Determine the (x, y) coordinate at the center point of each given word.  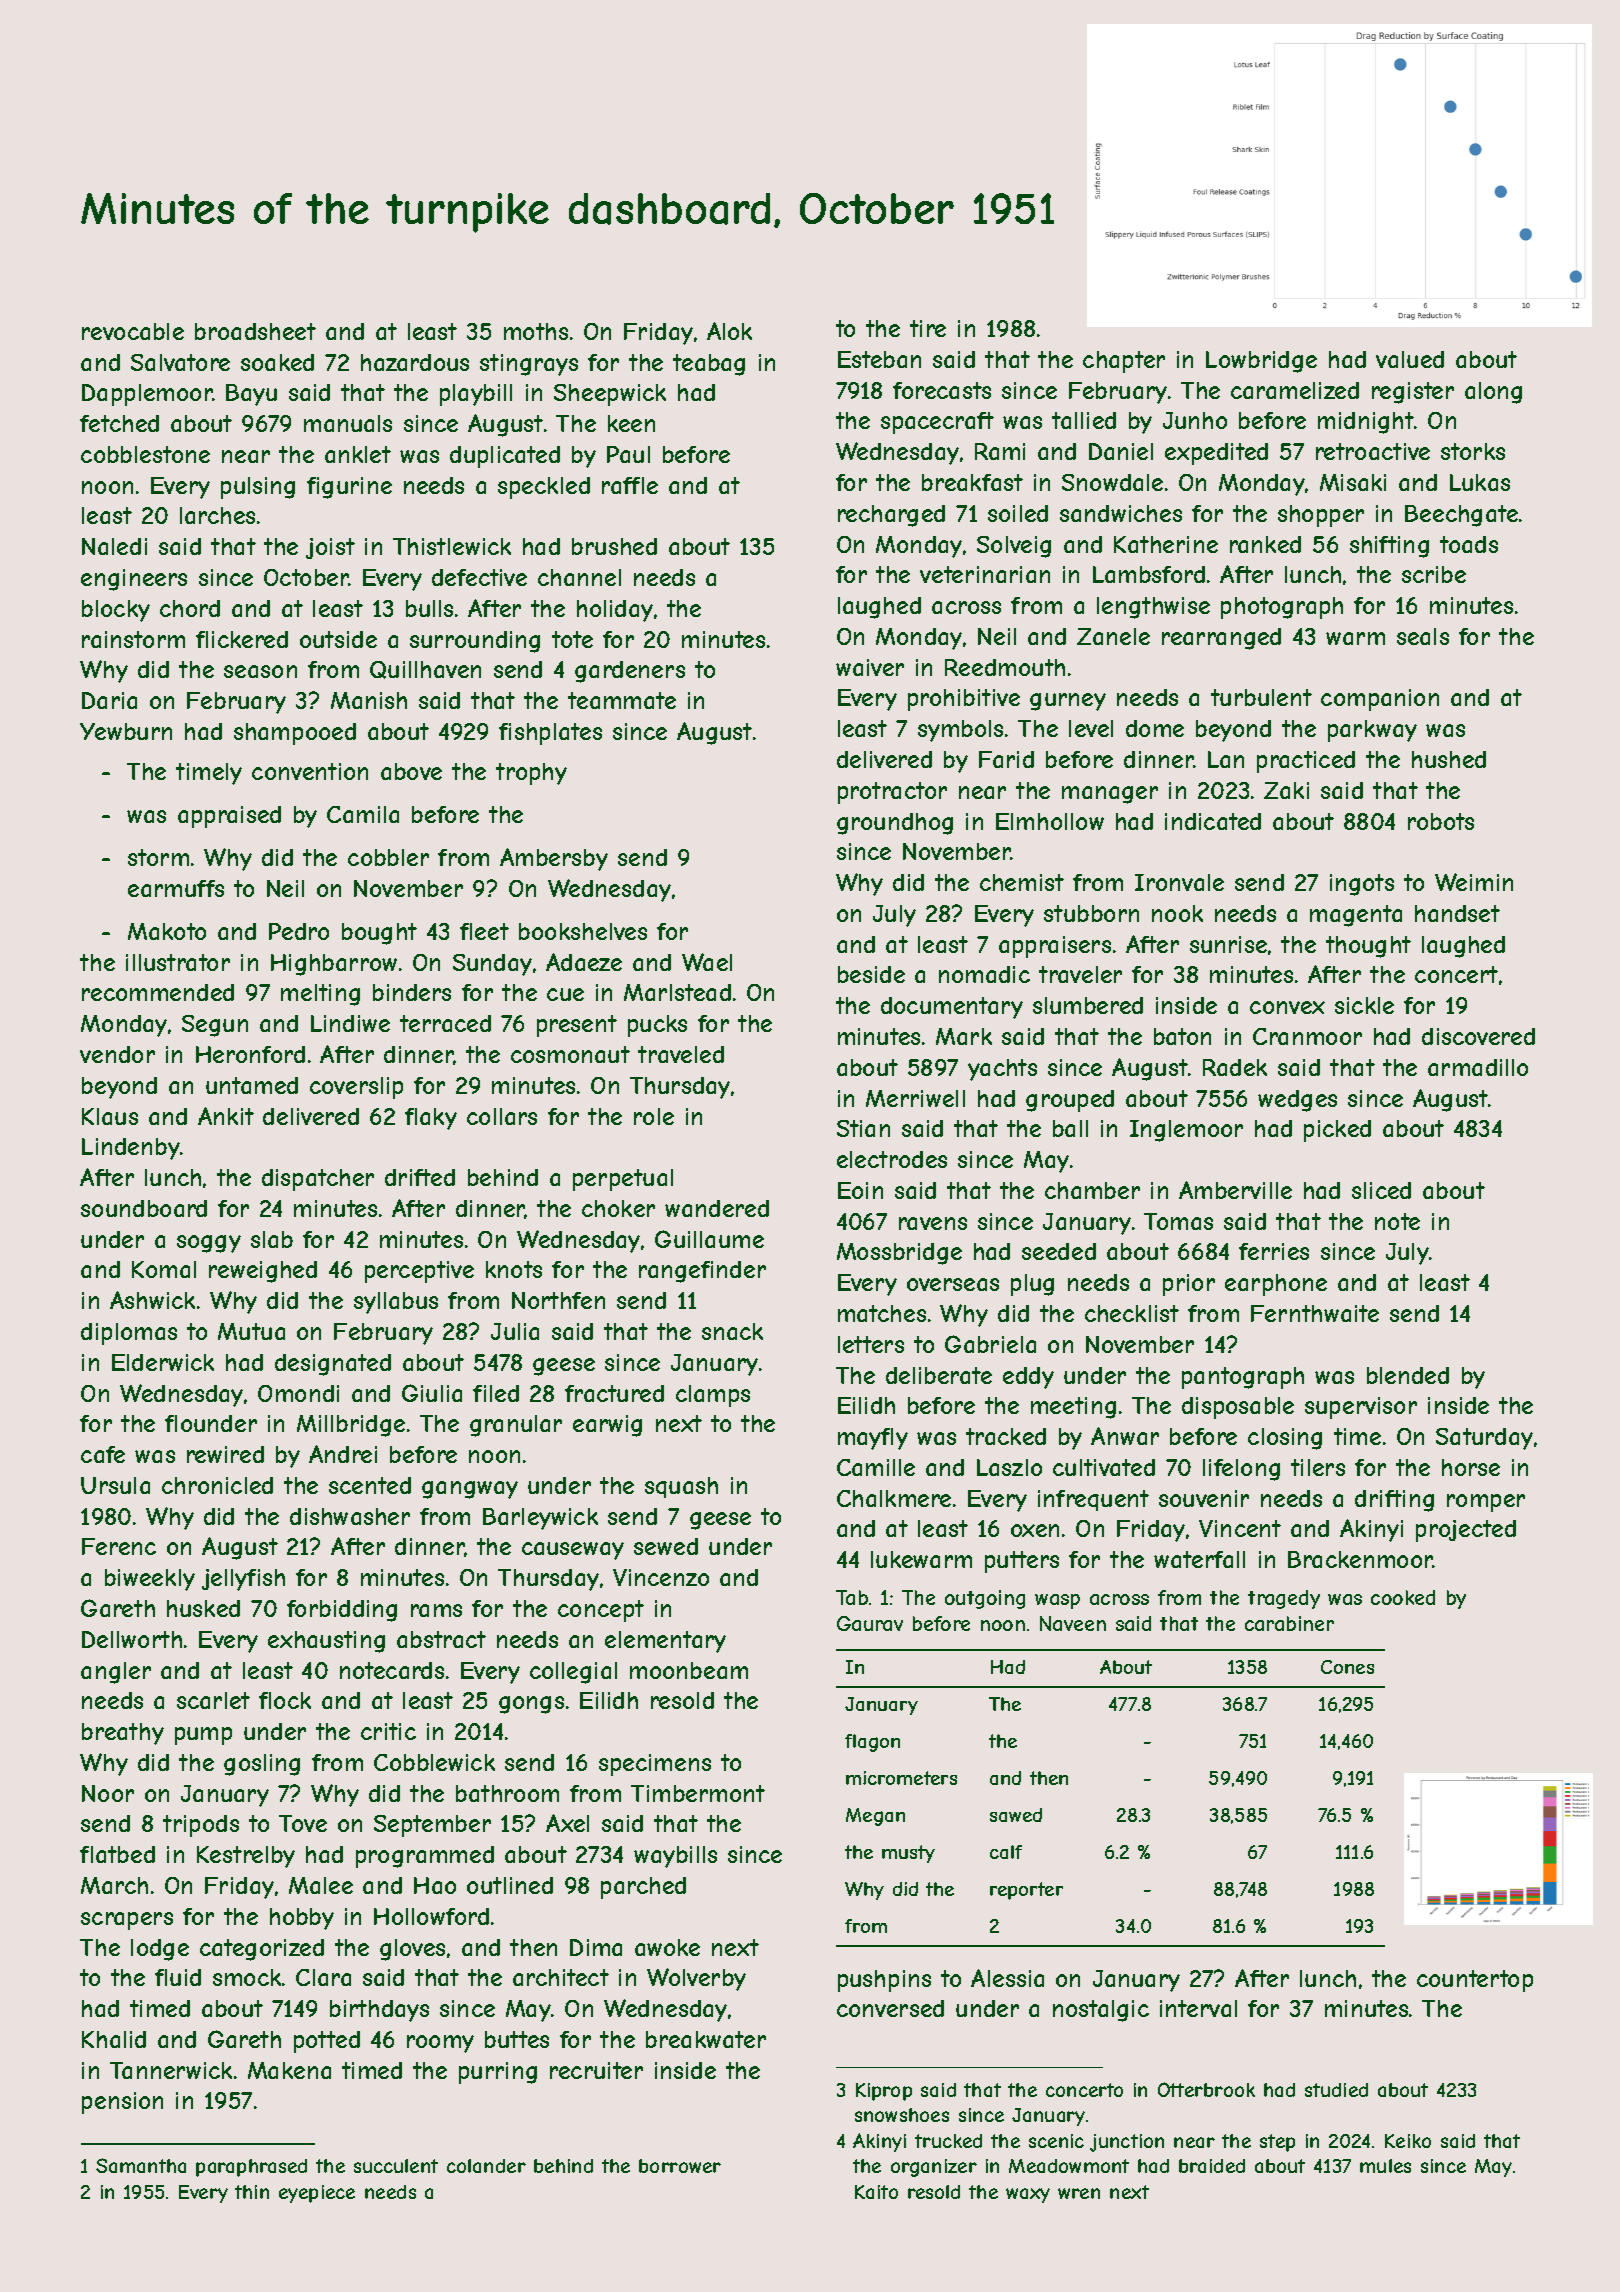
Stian (863, 1128)
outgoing (985, 1599)
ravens (933, 1223)
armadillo (1478, 1067)
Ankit (226, 1116)
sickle (1364, 1005)
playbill (476, 395)
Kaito (876, 2192)
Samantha (141, 2165)
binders (412, 992)
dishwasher (350, 1516)
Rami (1000, 451)
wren (1079, 2193)
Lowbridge (1261, 362)
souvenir (1204, 1498)
